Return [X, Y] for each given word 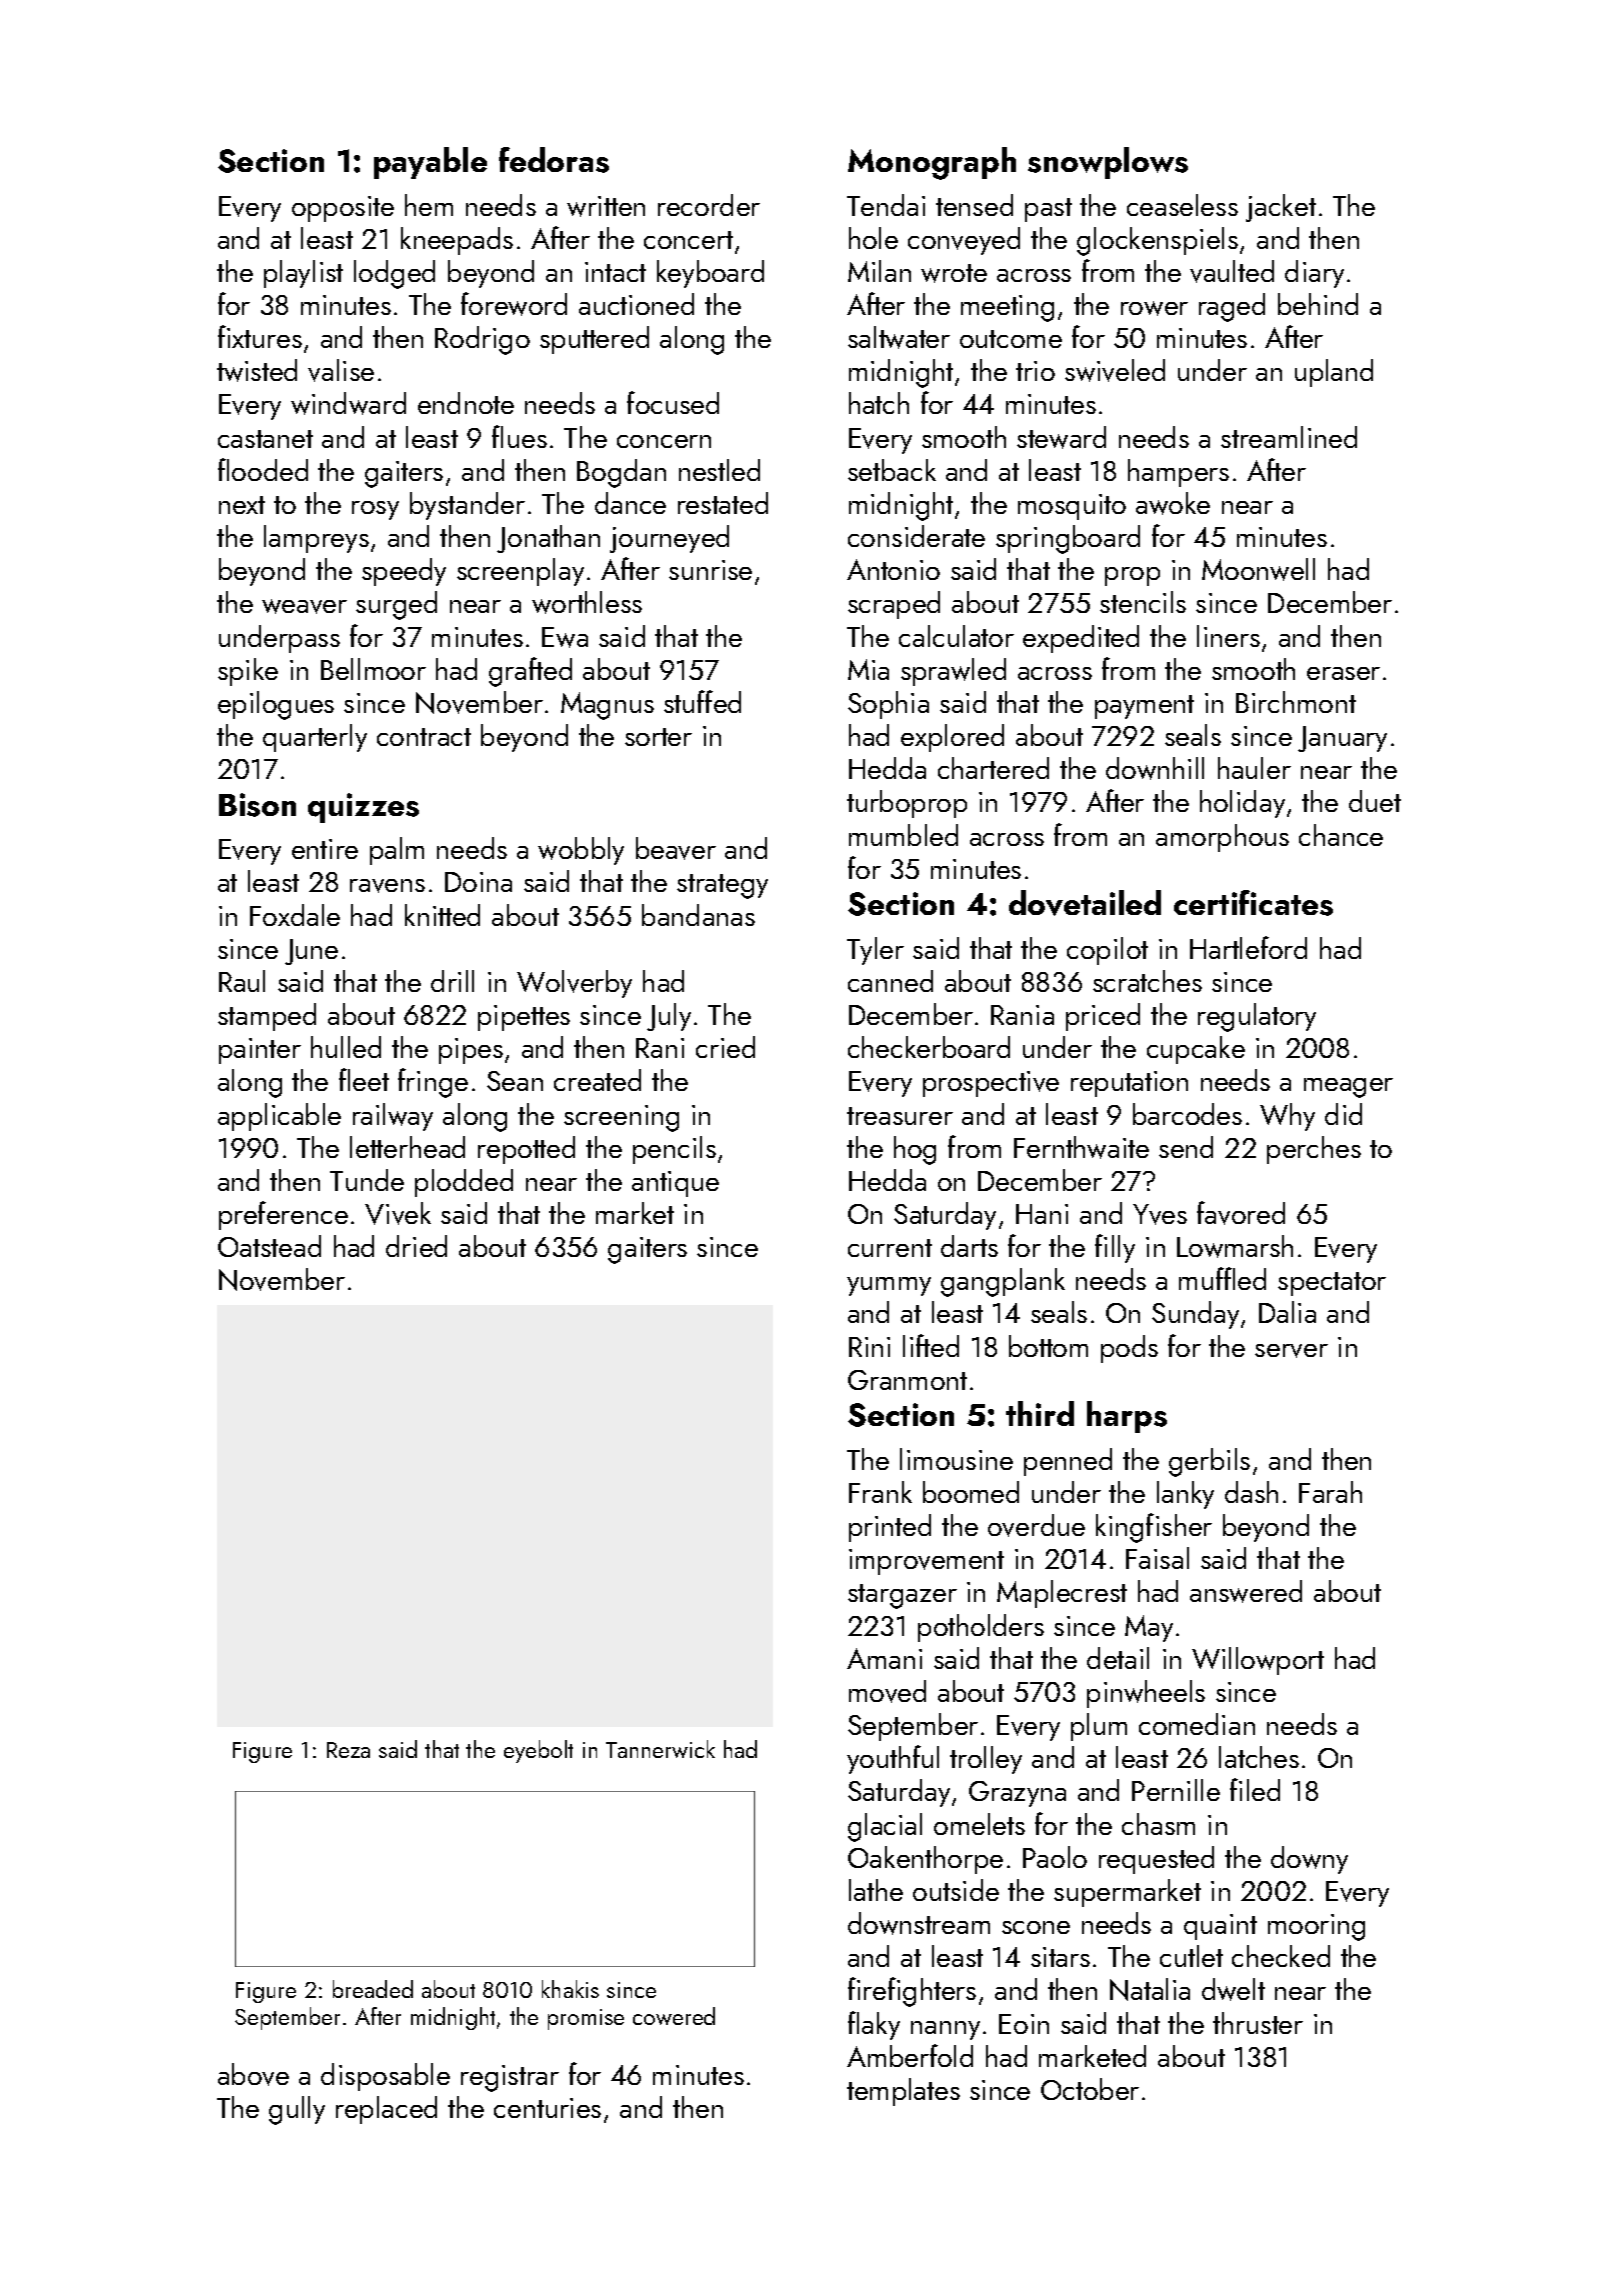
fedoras [554, 160]
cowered [674, 2016]
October [1090, 2089]
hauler [1254, 768]
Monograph [932, 163]
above [253, 2074]
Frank [880, 1492]
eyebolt [538, 1751]
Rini [869, 1347]
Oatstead [269, 1246]
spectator [1332, 1284]
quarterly [315, 738]
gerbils [1209, 1462]
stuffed [702, 701]
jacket [1281, 208]
